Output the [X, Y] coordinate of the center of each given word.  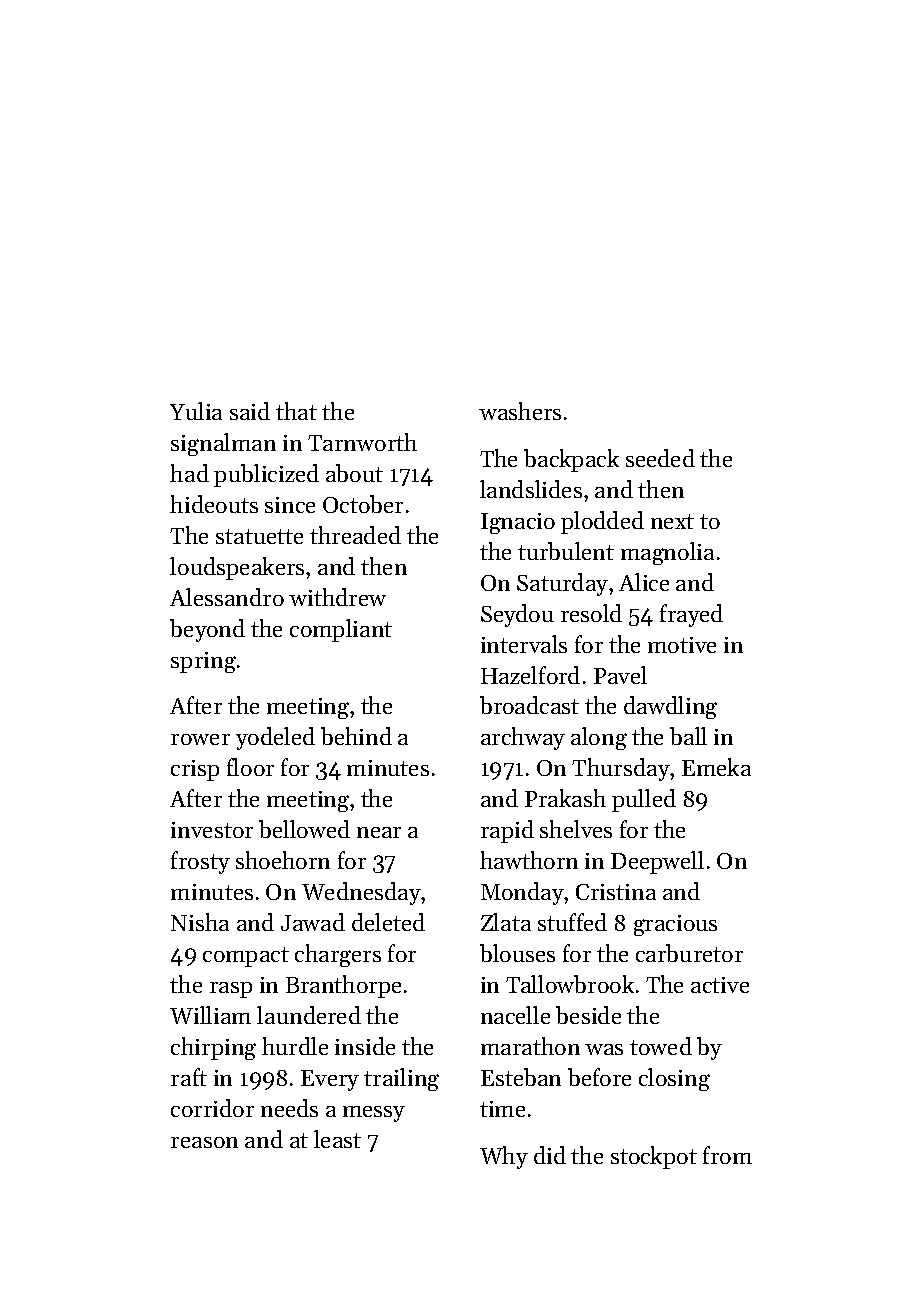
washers [520, 411]
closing [674, 1079]
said [250, 411]
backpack [571, 460]
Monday [523, 893]
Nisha [200, 922]
